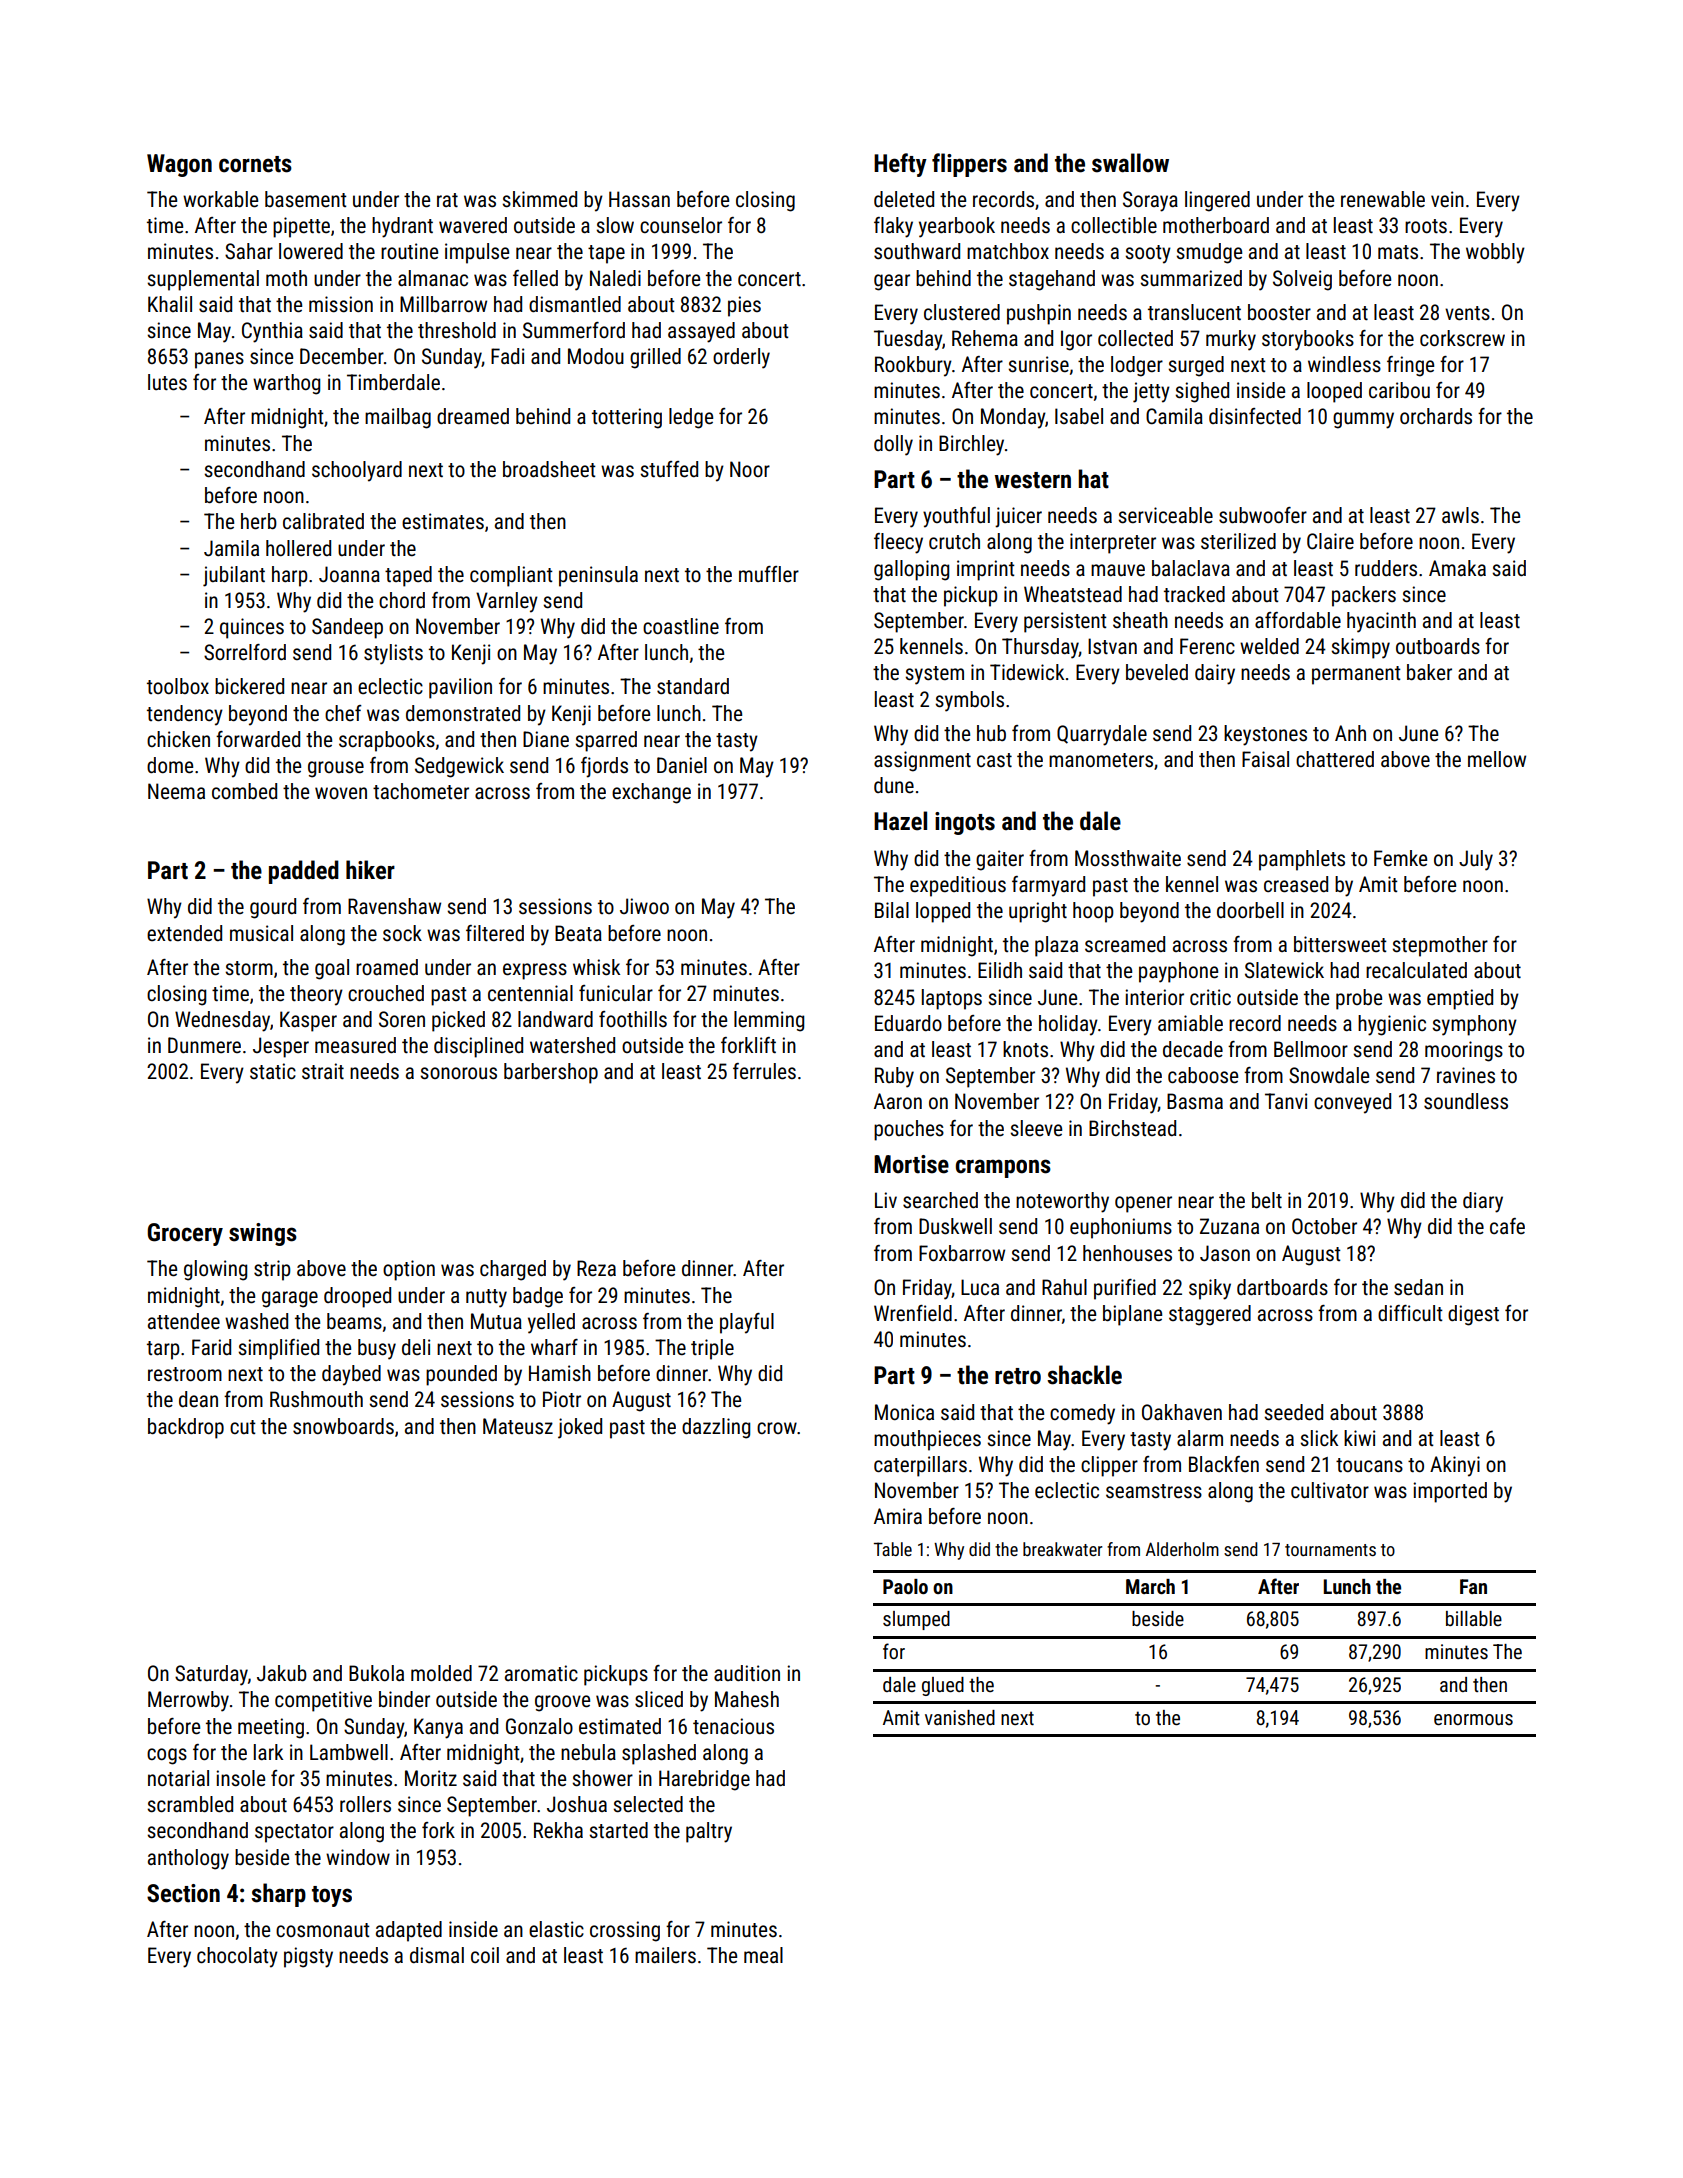 This image has width=1683, height=2178. What do you see at coordinates (1330, 1550) in the image?
I see `tournaments` at bounding box center [1330, 1550].
